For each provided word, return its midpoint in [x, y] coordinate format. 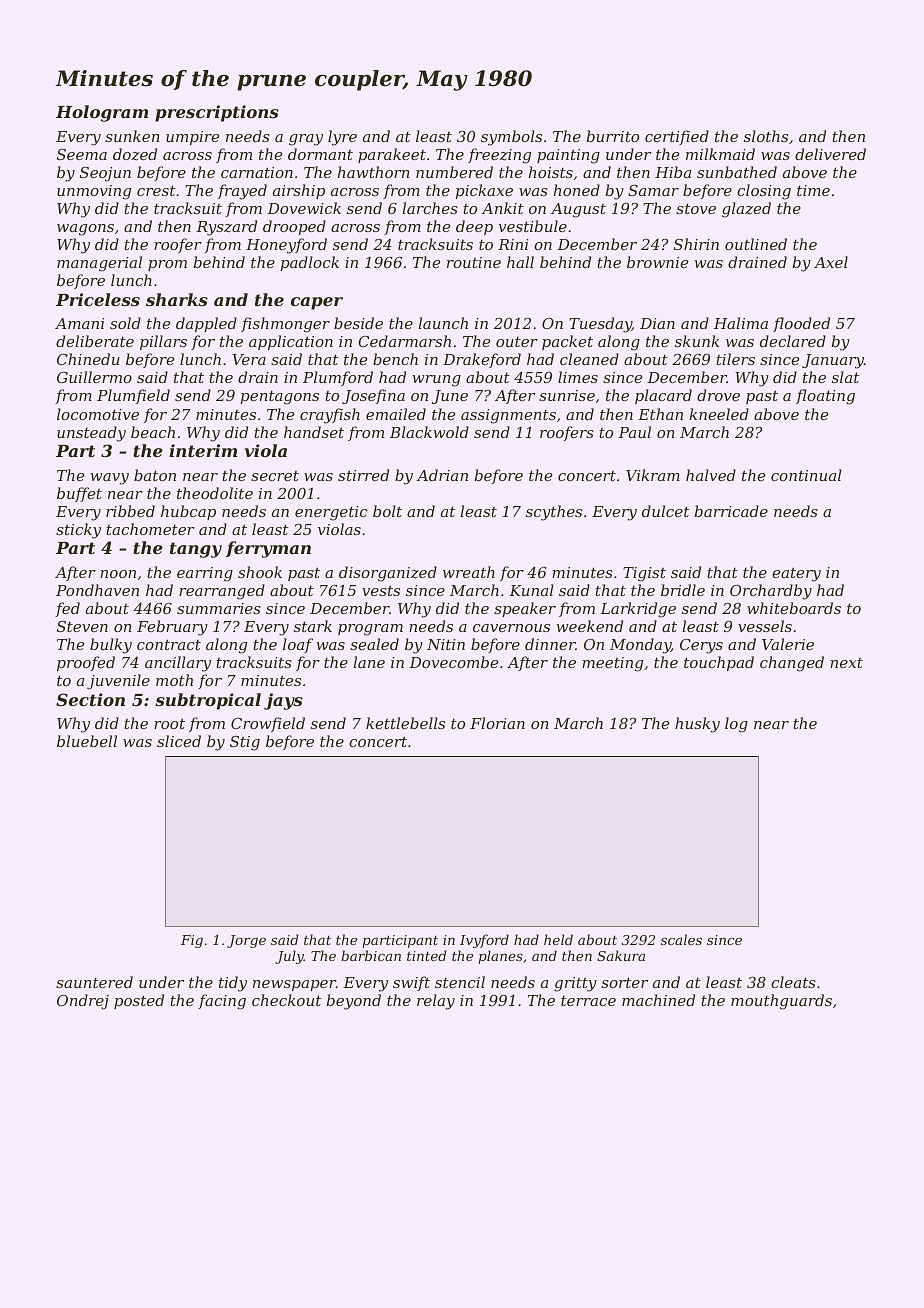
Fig [192, 941]
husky [697, 725]
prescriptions [217, 113]
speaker [525, 609]
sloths [766, 136]
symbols [511, 138]
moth [174, 680]
